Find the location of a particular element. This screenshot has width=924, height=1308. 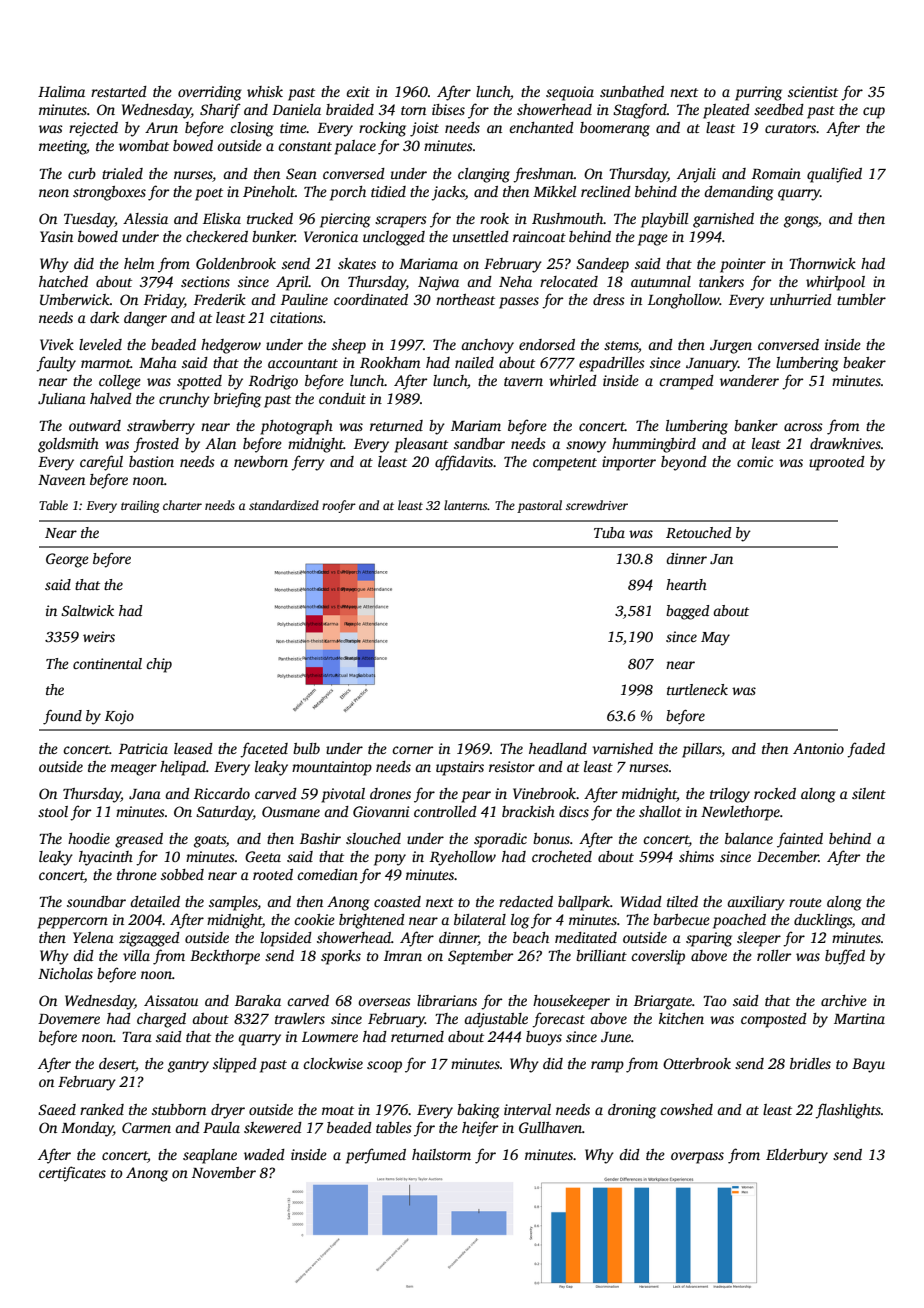

Maha is located at coordinates (158, 362).
